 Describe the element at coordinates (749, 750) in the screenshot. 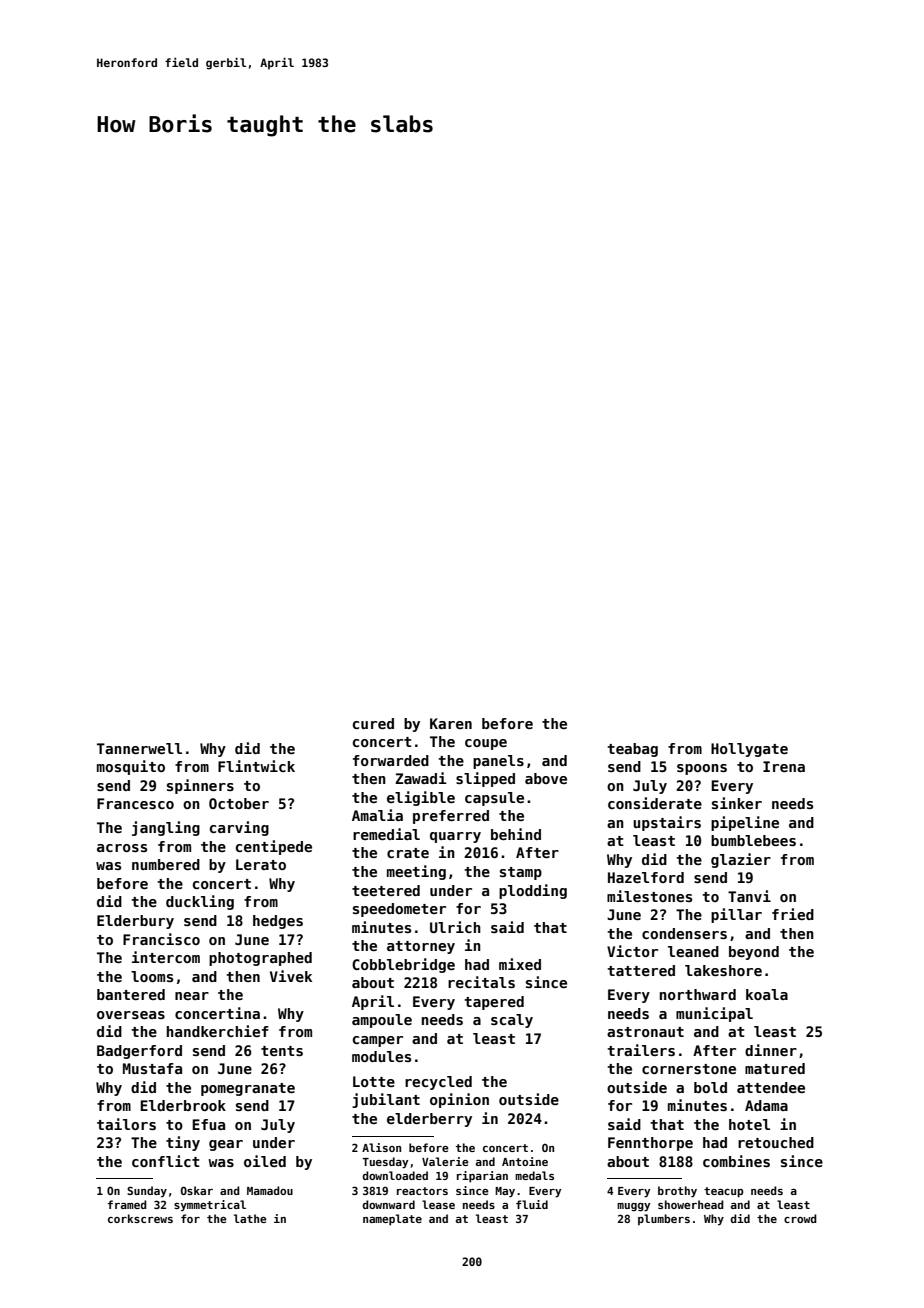

I see `Hollygate` at that location.
